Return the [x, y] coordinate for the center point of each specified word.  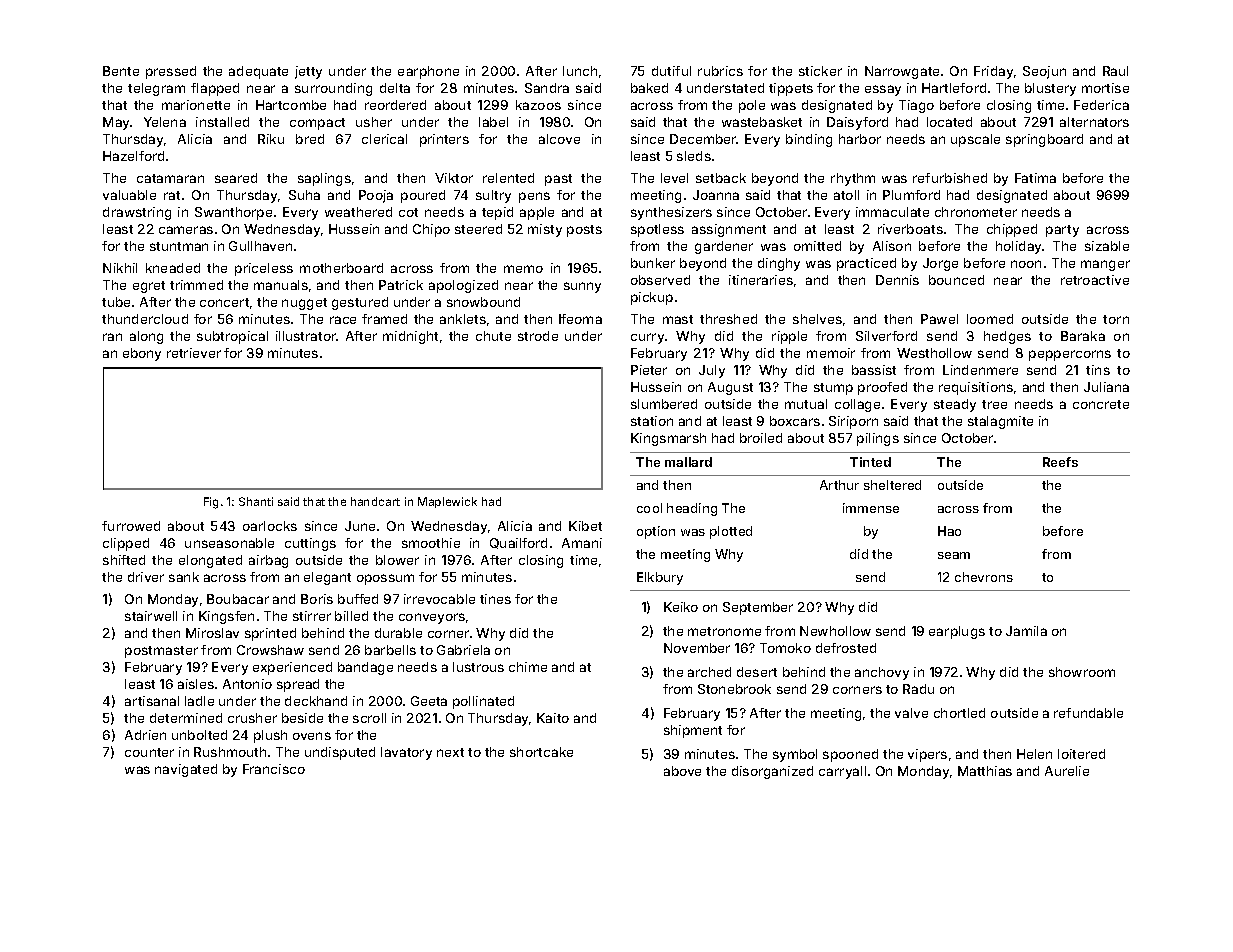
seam [954, 555]
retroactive [1095, 280]
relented [508, 178]
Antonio [247, 684]
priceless [264, 269]
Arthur [839, 485]
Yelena [165, 122]
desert [757, 672]
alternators [1094, 122]
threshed [728, 319]
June [360, 526]
